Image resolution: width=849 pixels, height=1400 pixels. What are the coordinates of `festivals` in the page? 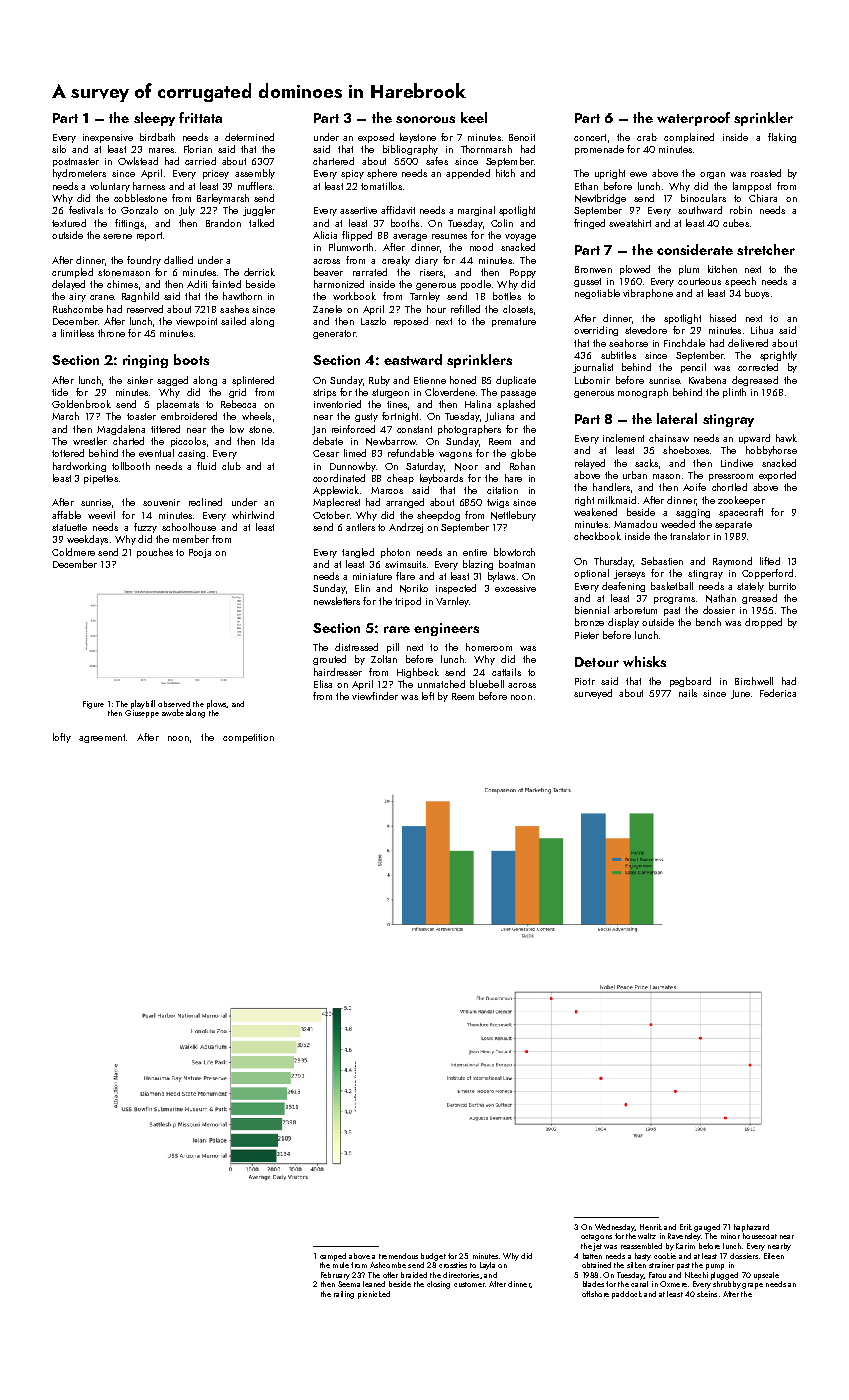 It's located at (86, 210).
